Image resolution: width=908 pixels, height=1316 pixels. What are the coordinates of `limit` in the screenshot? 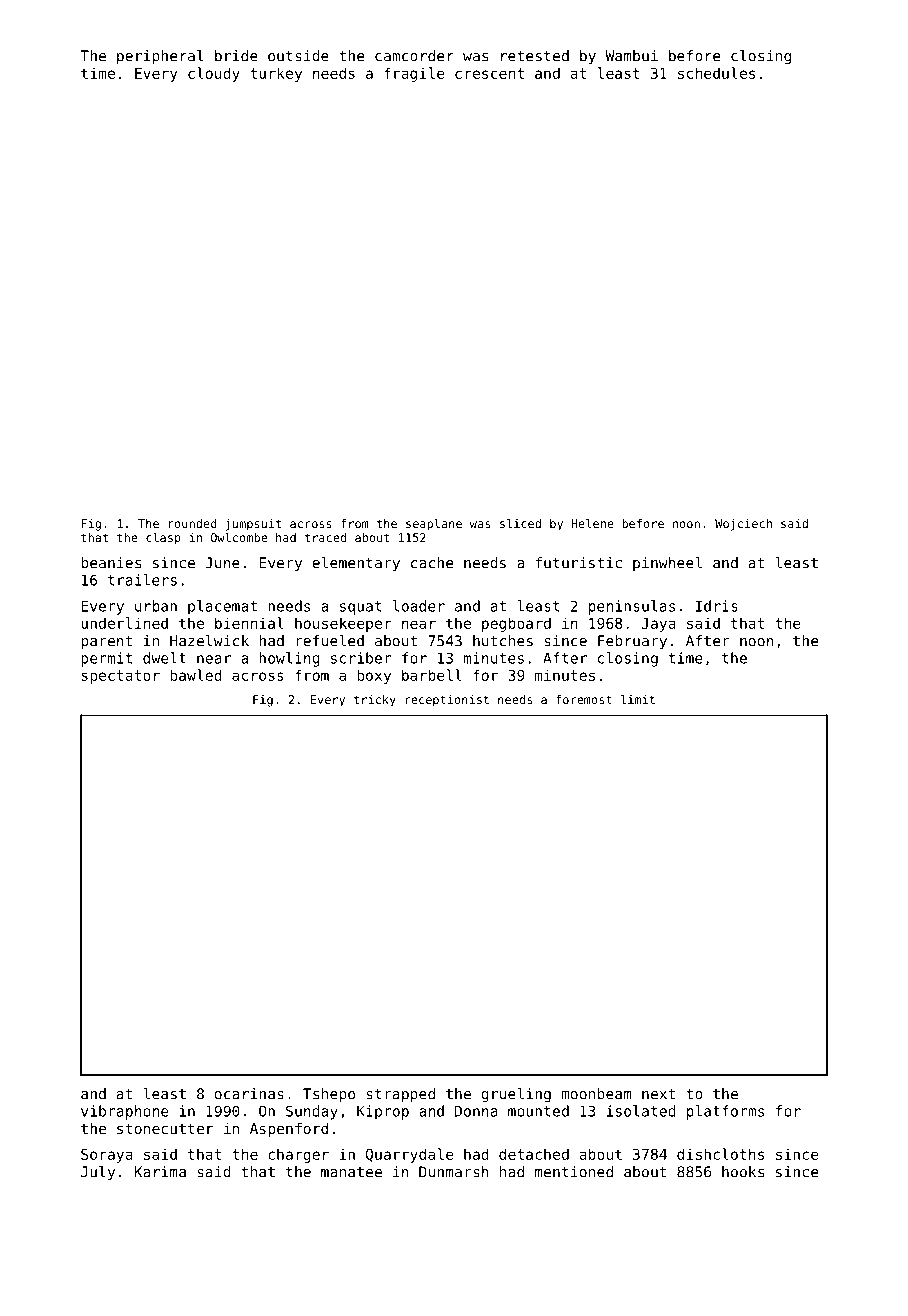 It's located at (638, 699).
